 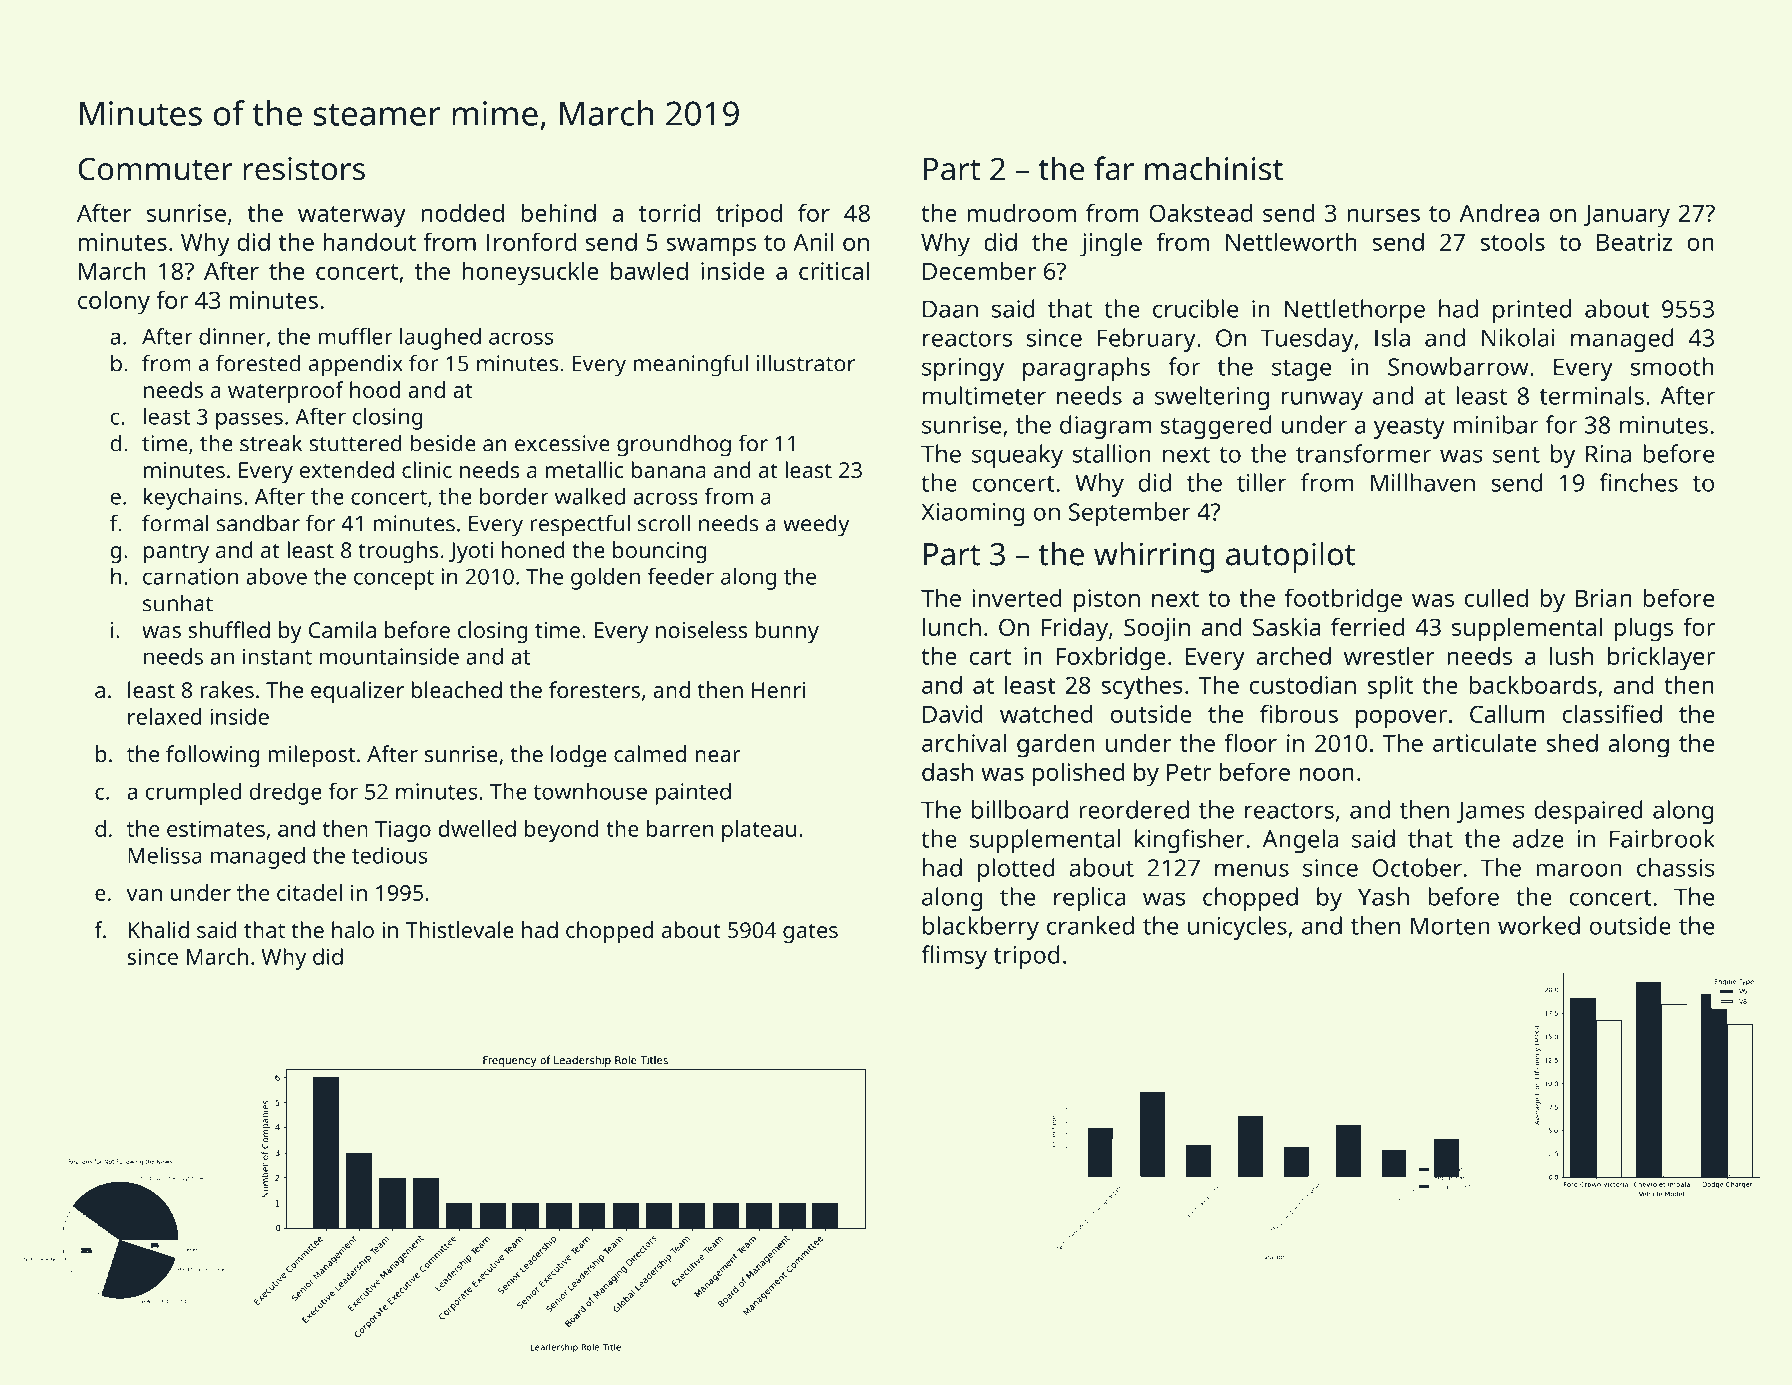 What do you see at coordinates (1532, 311) in the document?
I see `printed` at bounding box center [1532, 311].
